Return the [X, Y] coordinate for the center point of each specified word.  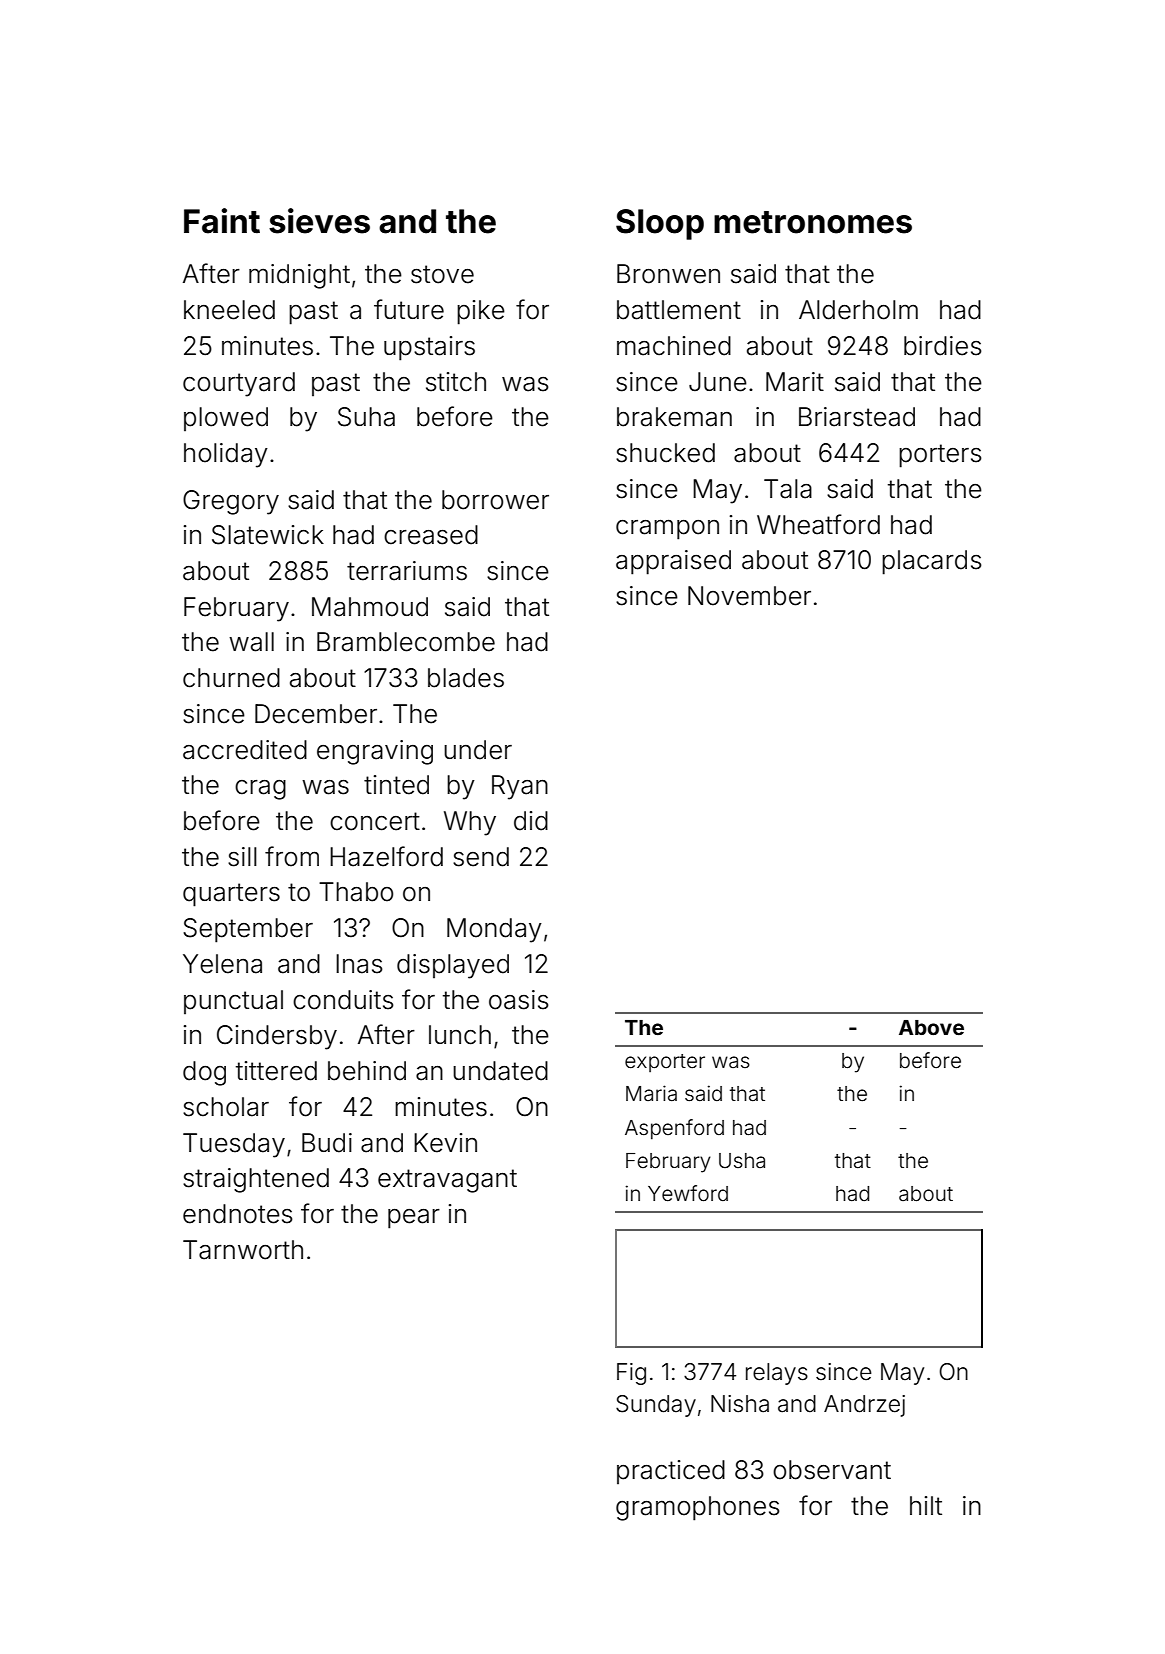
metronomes [813, 222]
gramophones [698, 1508]
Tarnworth [243, 1250]
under [478, 750]
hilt [926, 1505]
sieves [319, 221]
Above [931, 1027]
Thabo [356, 892]
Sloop [660, 224]
